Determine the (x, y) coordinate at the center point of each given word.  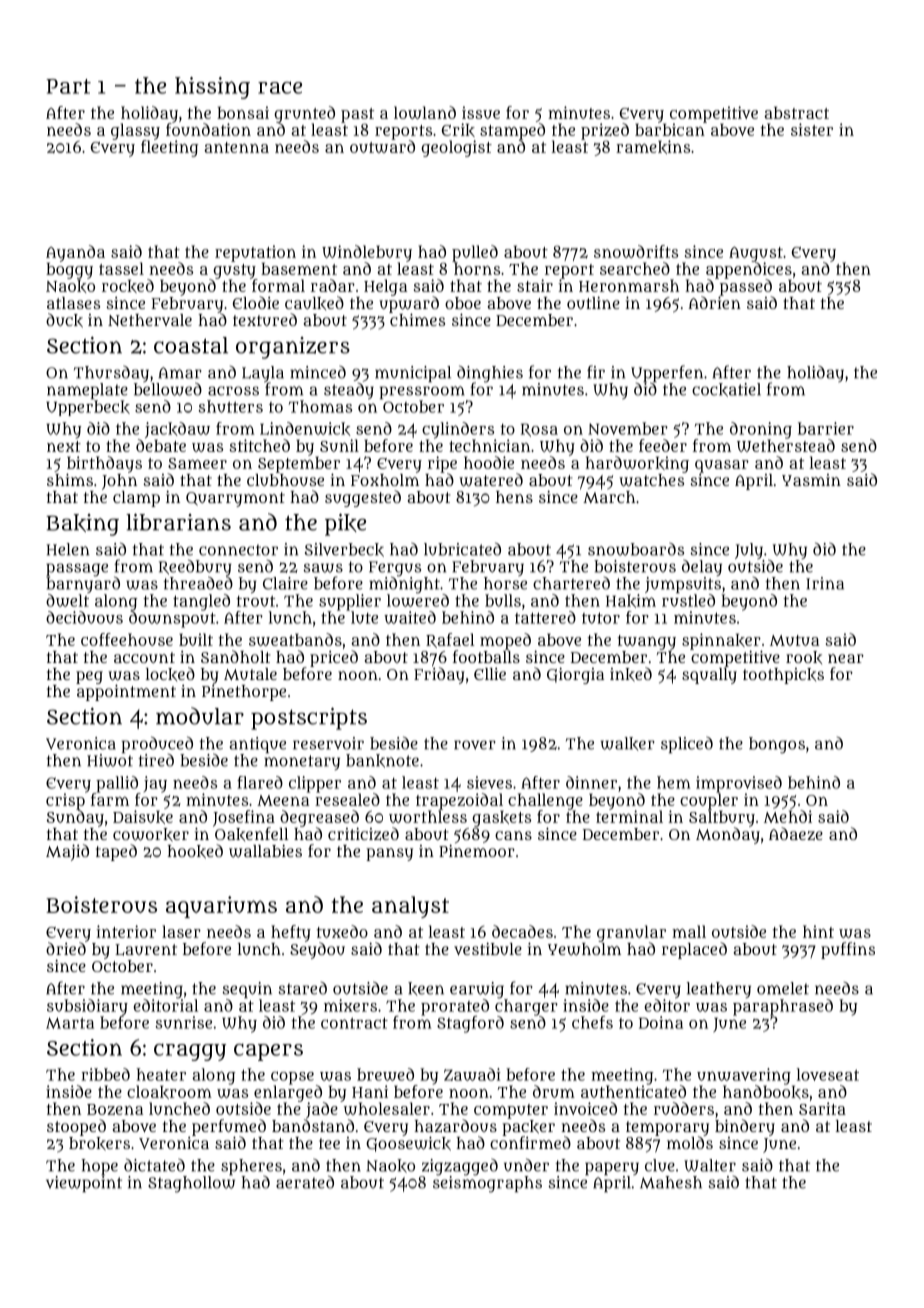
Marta (70, 1023)
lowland (425, 112)
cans (513, 835)
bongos (777, 745)
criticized (363, 834)
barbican (670, 129)
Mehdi (788, 816)
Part (68, 86)
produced (157, 744)
